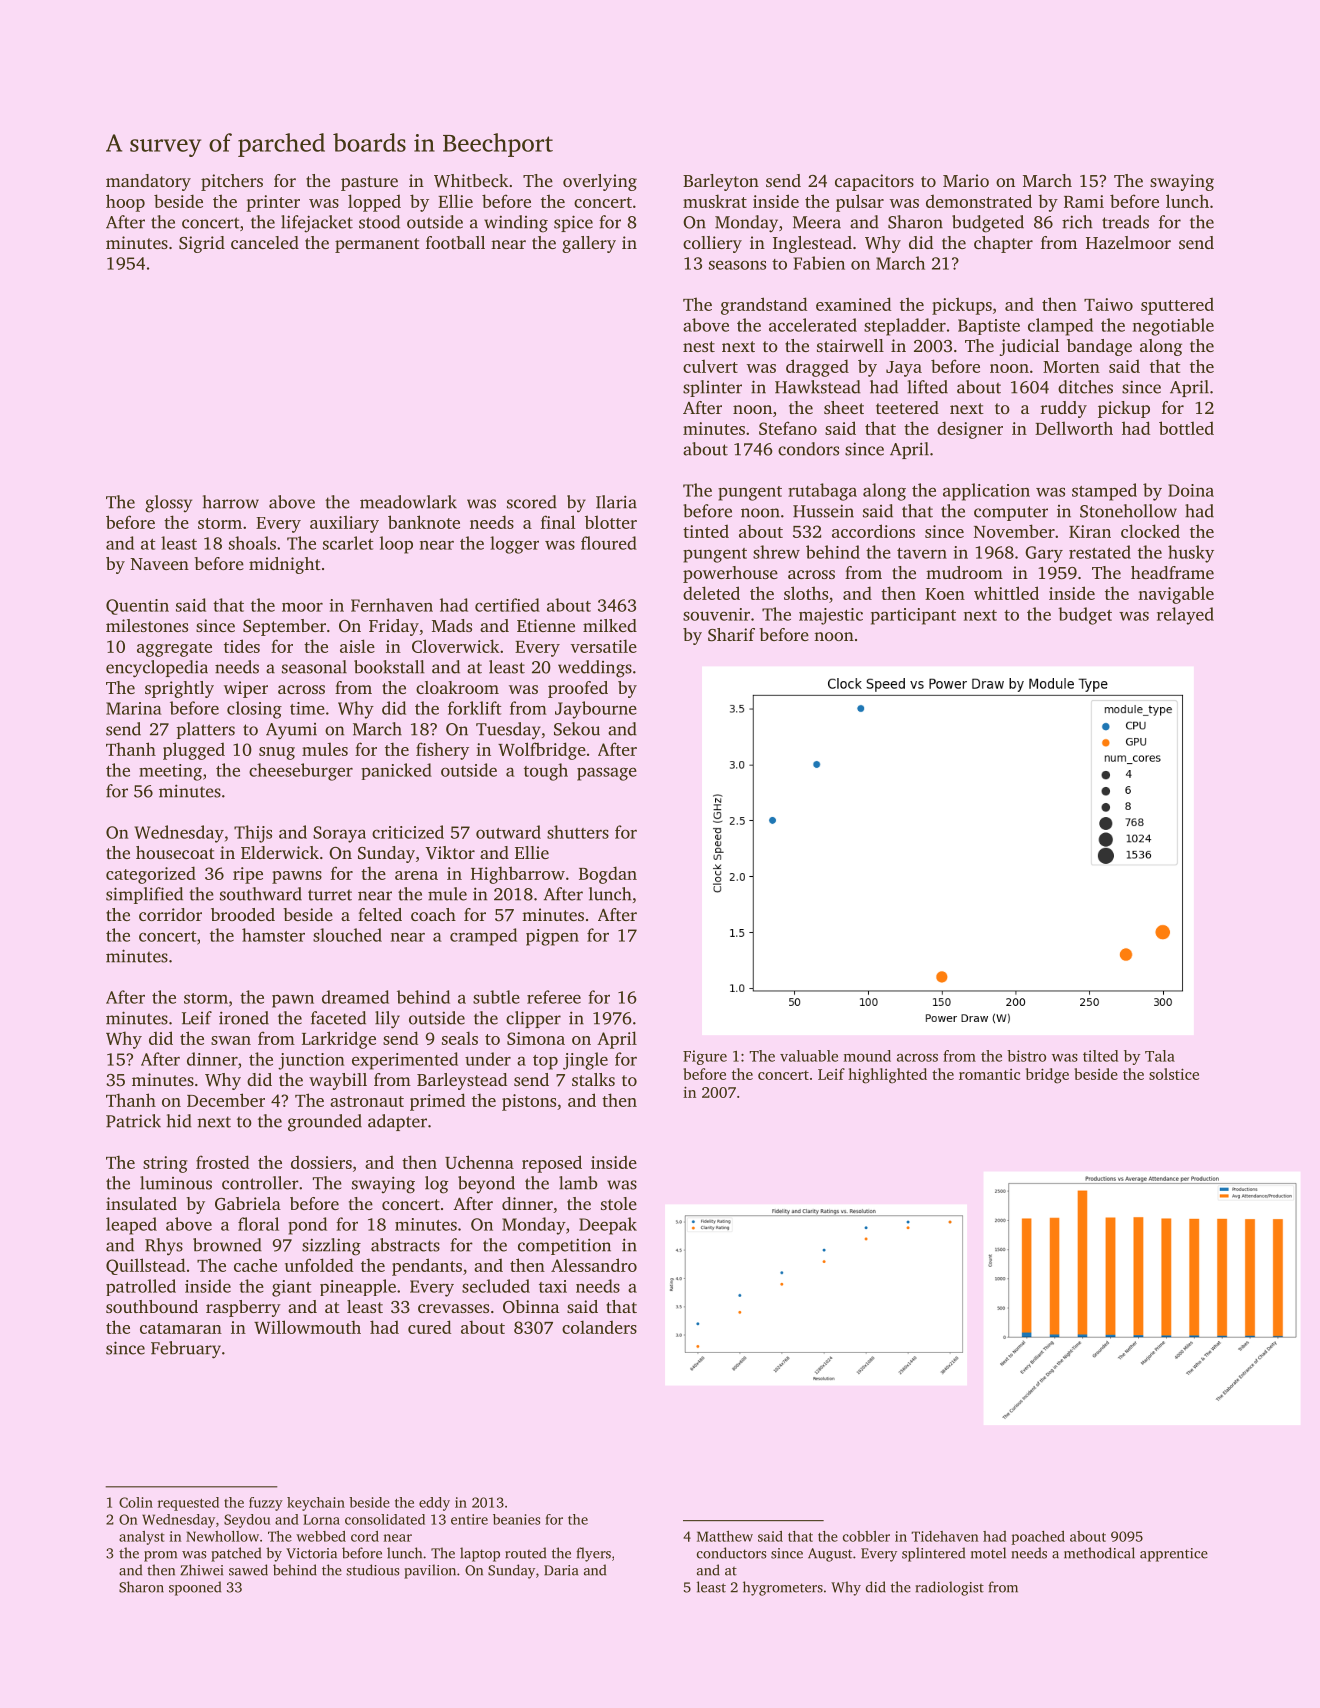 Image resolution: width=1320 pixels, height=1708 pixels. I want to click on permanent, so click(377, 245).
